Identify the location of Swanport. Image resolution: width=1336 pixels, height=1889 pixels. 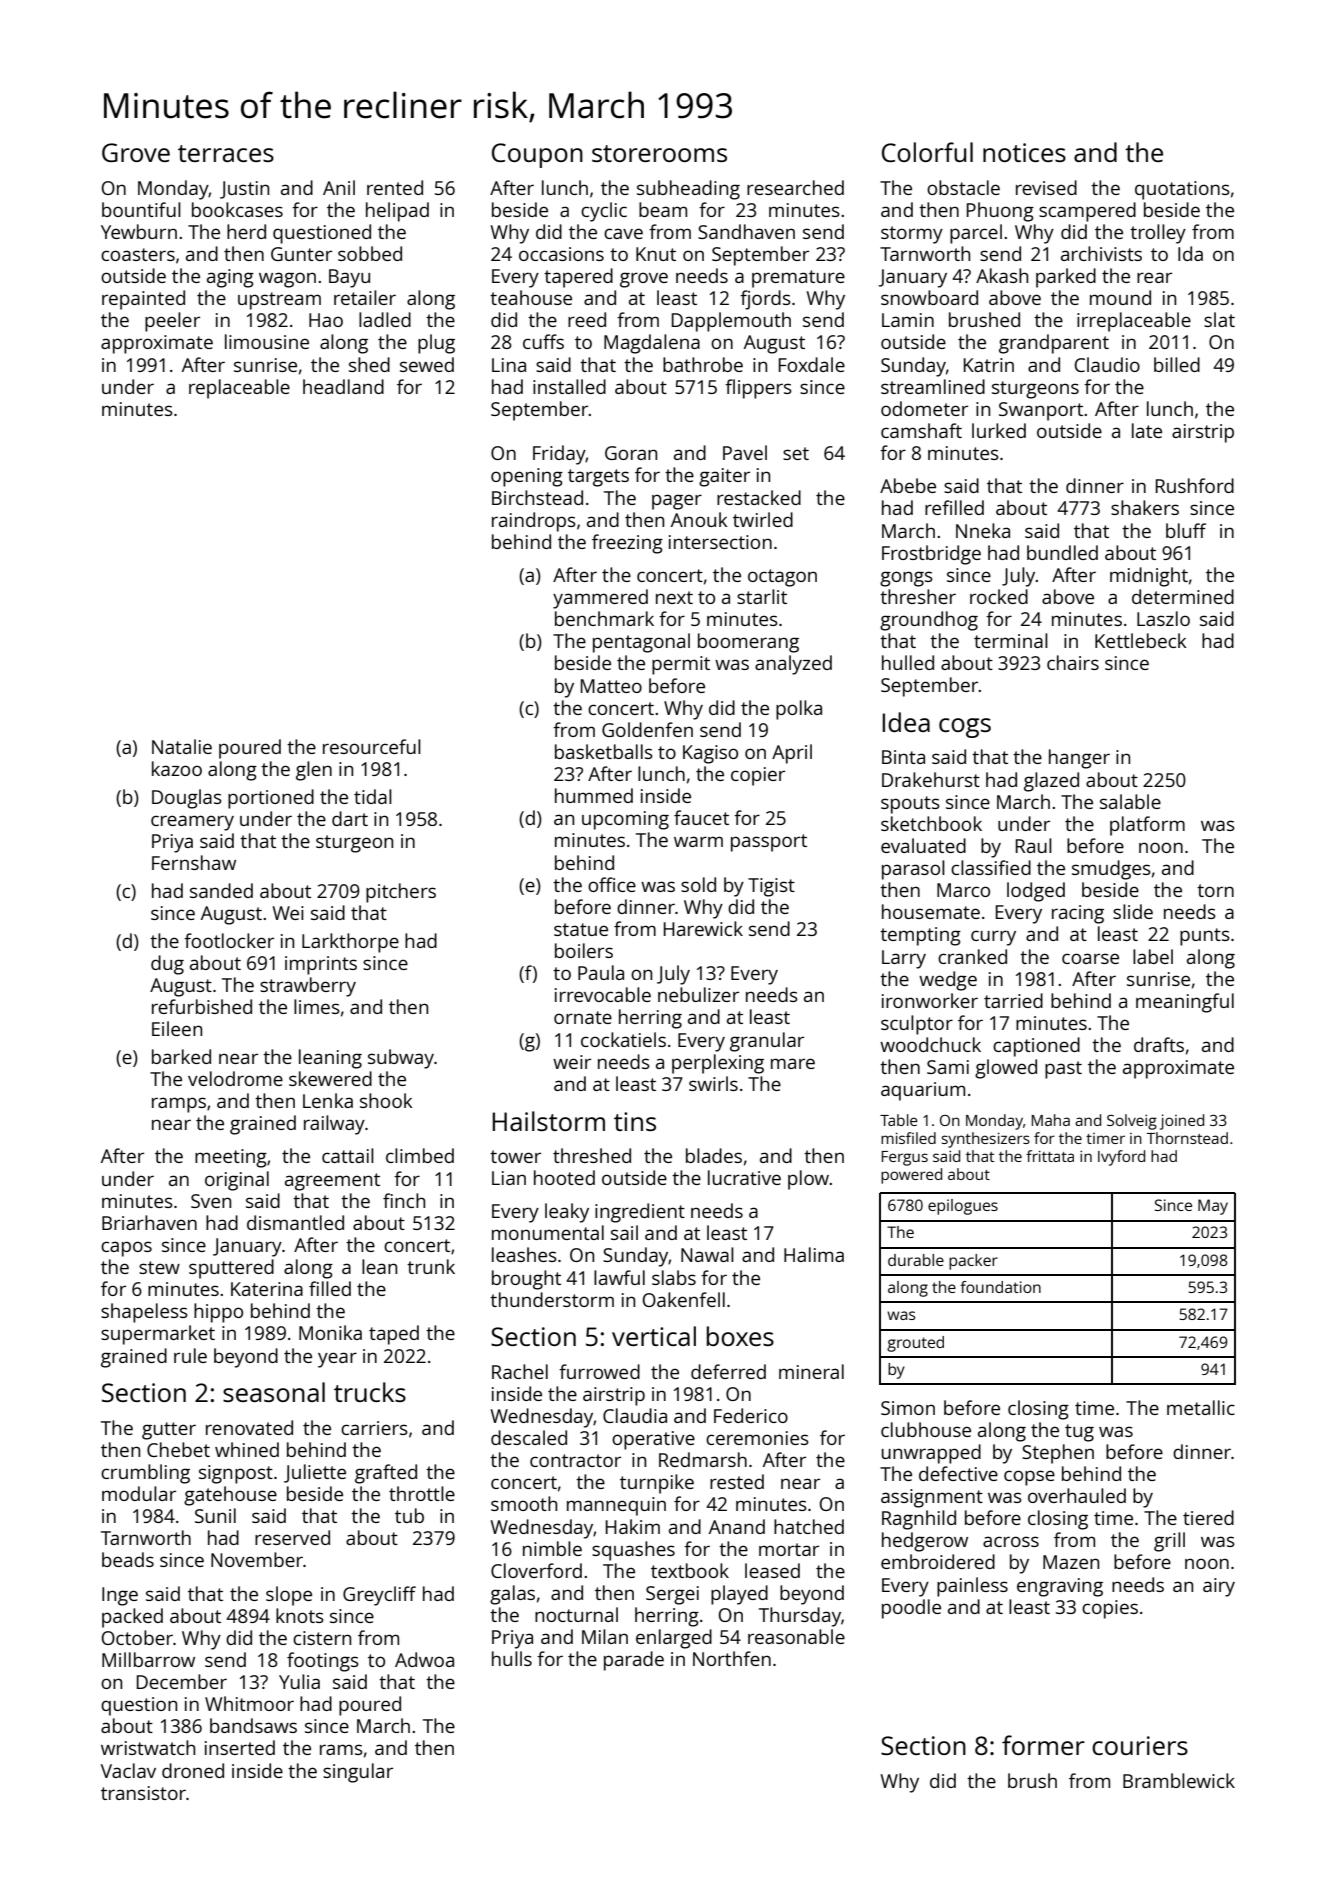
(1041, 411).
